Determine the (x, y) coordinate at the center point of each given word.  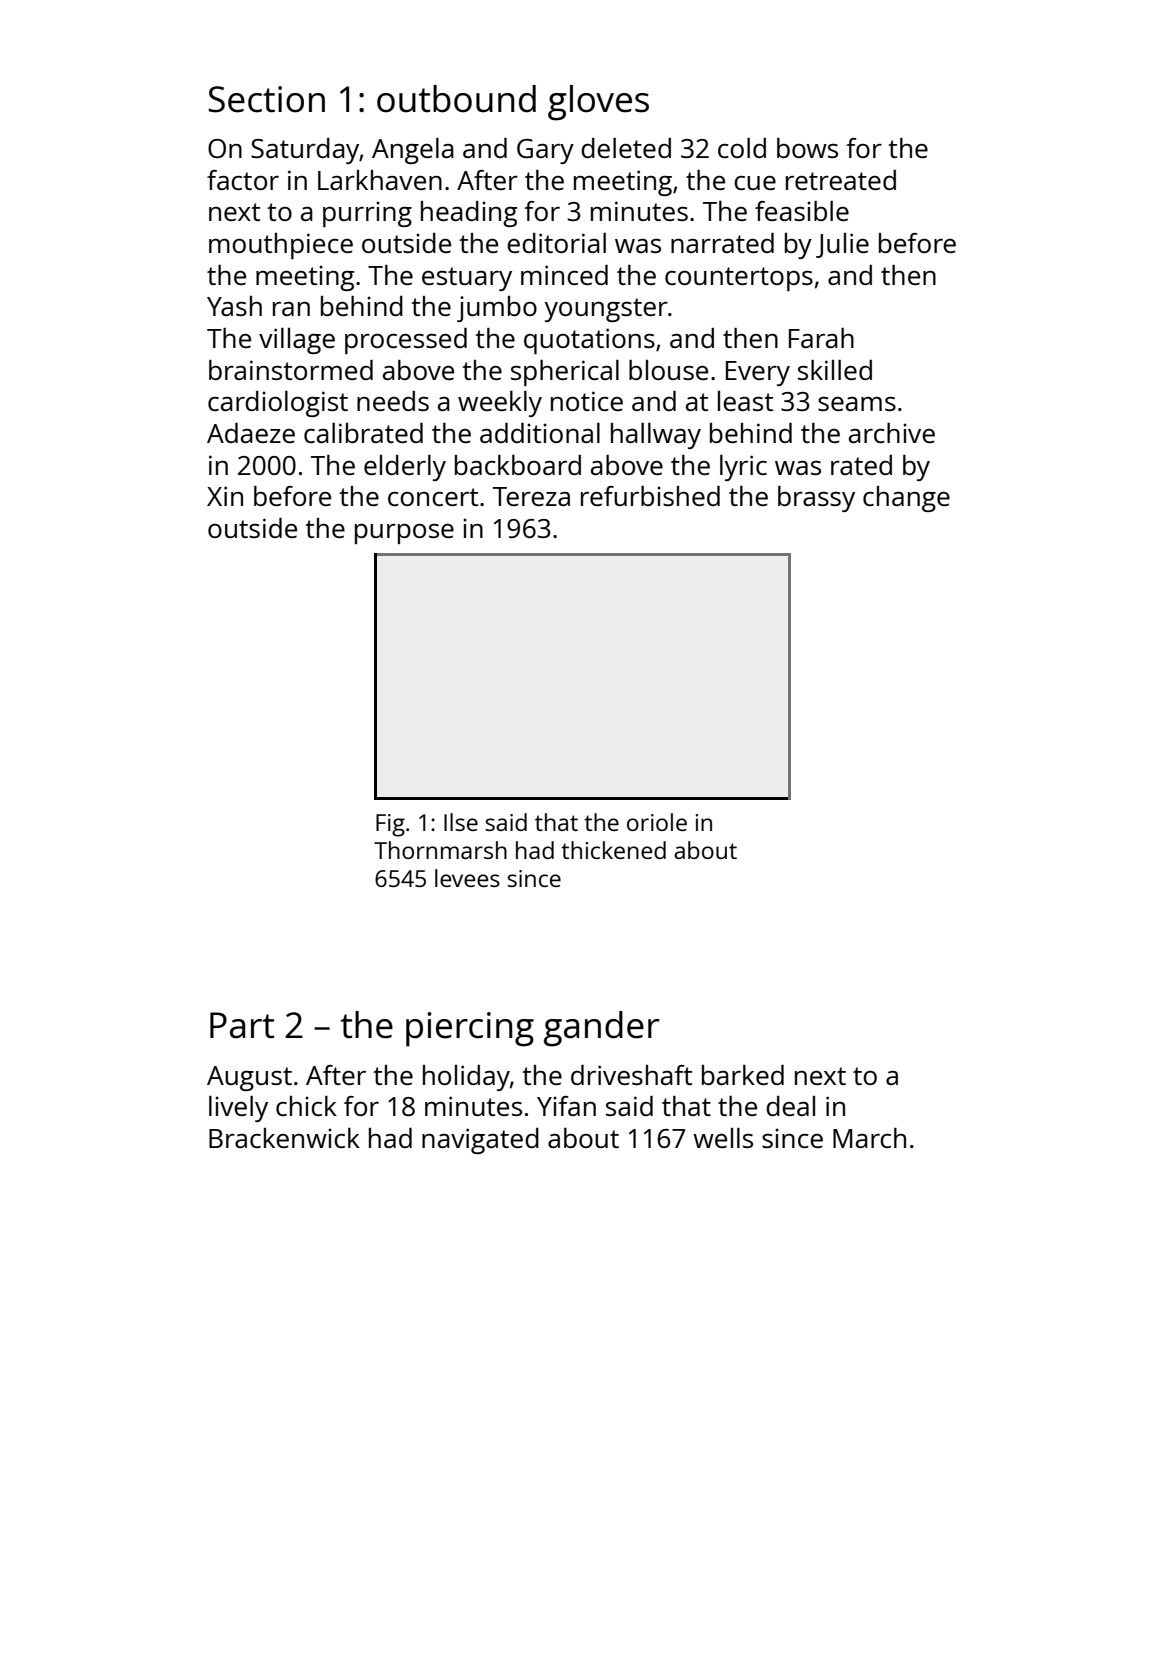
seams (857, 404)
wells (723, 1138)
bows (807, 148)
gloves (598, 103)
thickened (613, 850)
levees (467, 878)
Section (266, 99)
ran (291, 309)
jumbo (497, 309)
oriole (657, 822)
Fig (390, 825)
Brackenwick (284, 1138)
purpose (404, 534)
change (906, 499)
